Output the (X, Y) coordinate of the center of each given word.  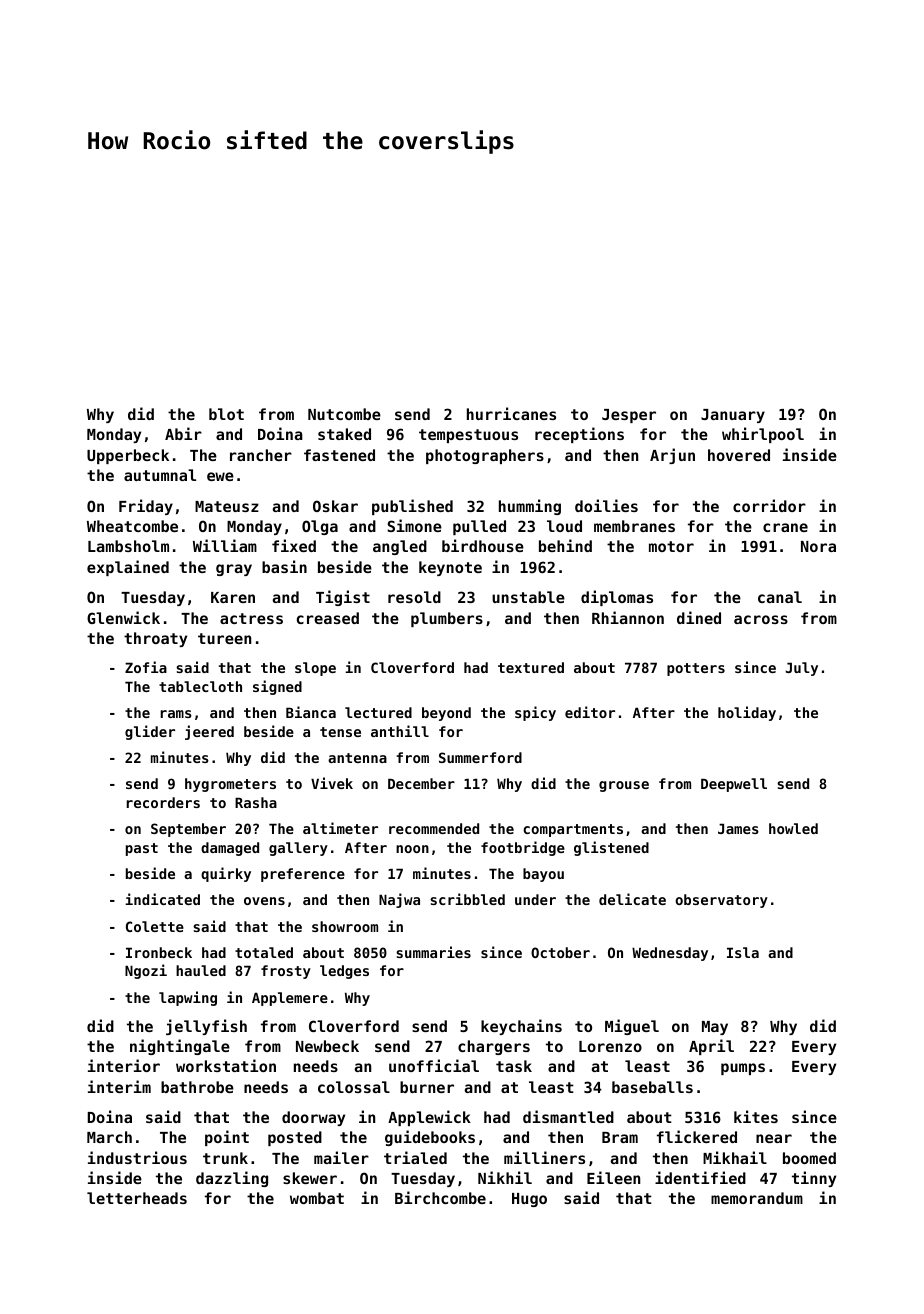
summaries (433, 952)
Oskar (335, 506)
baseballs (652, 1087)
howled (793, 828)
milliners (544, 1157)
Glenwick (123, 617)
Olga (320, 527)
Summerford (480, 757)
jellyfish (206, 1027)
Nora (818, 546)
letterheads (137, 1198)
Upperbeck (128, 456)
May (715, 1028)
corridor (769, 505)
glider (150, 732)
